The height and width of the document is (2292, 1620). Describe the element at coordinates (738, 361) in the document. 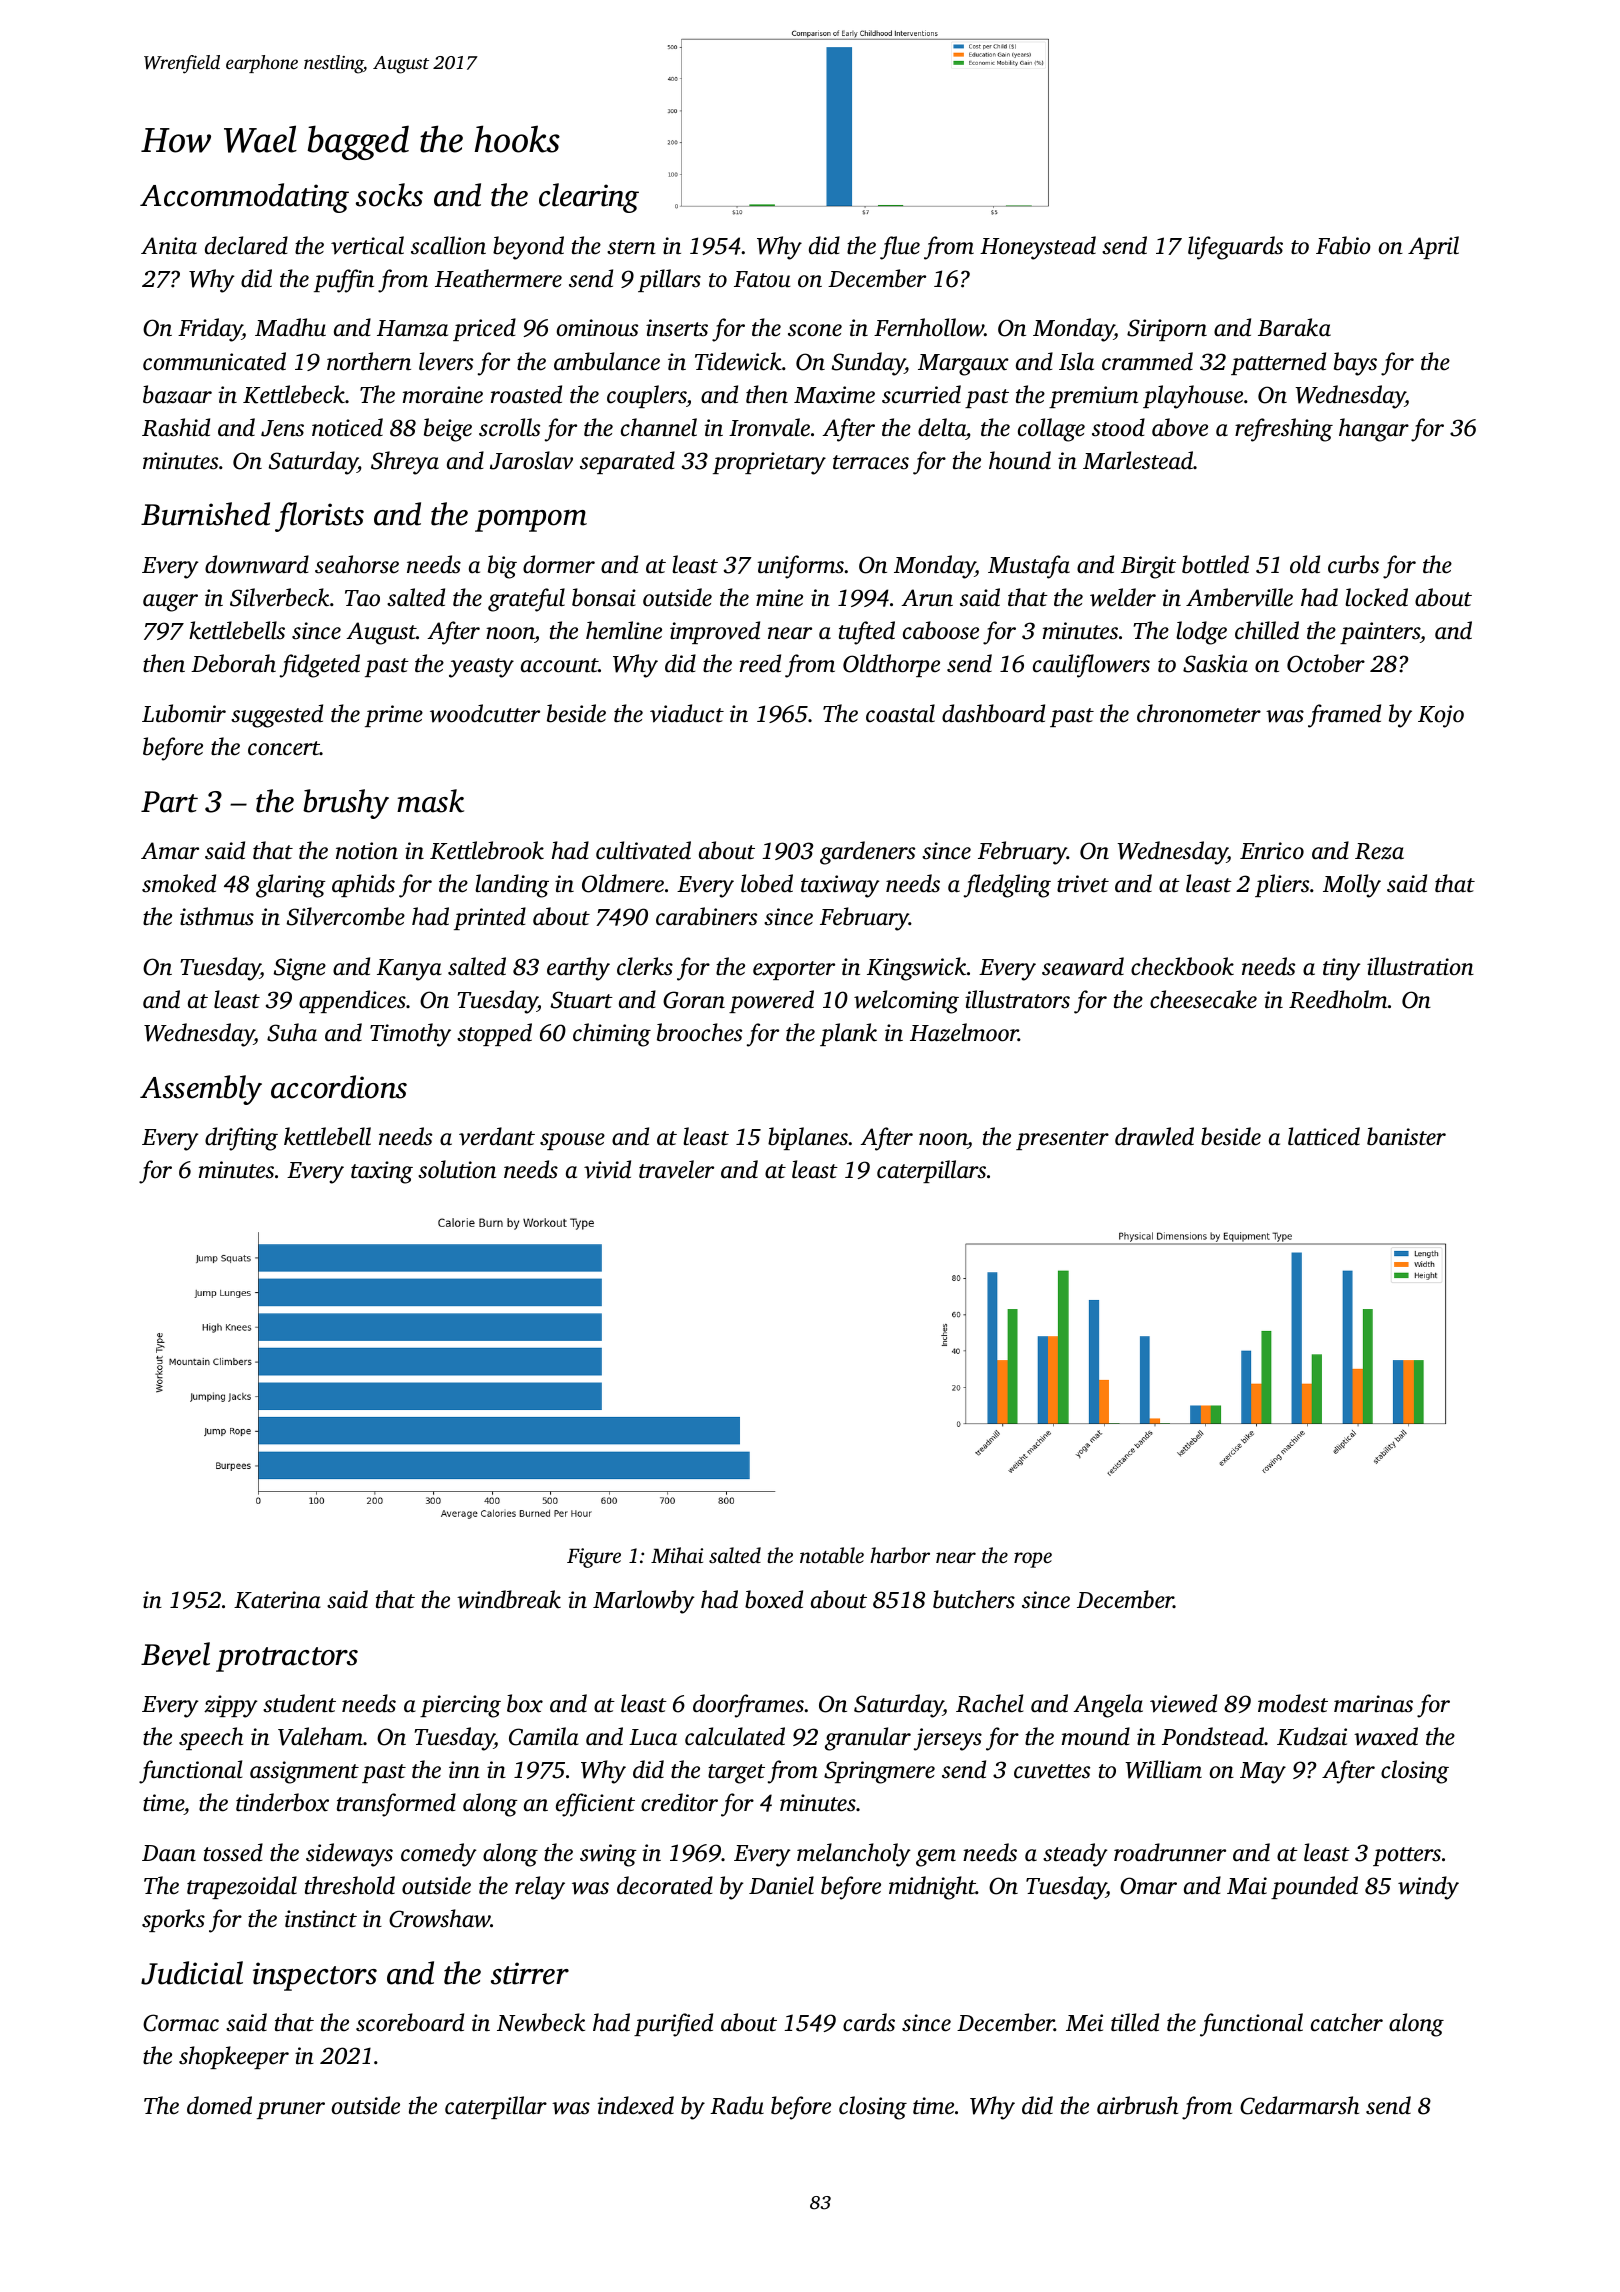

I see `Tidewick` at that location.
